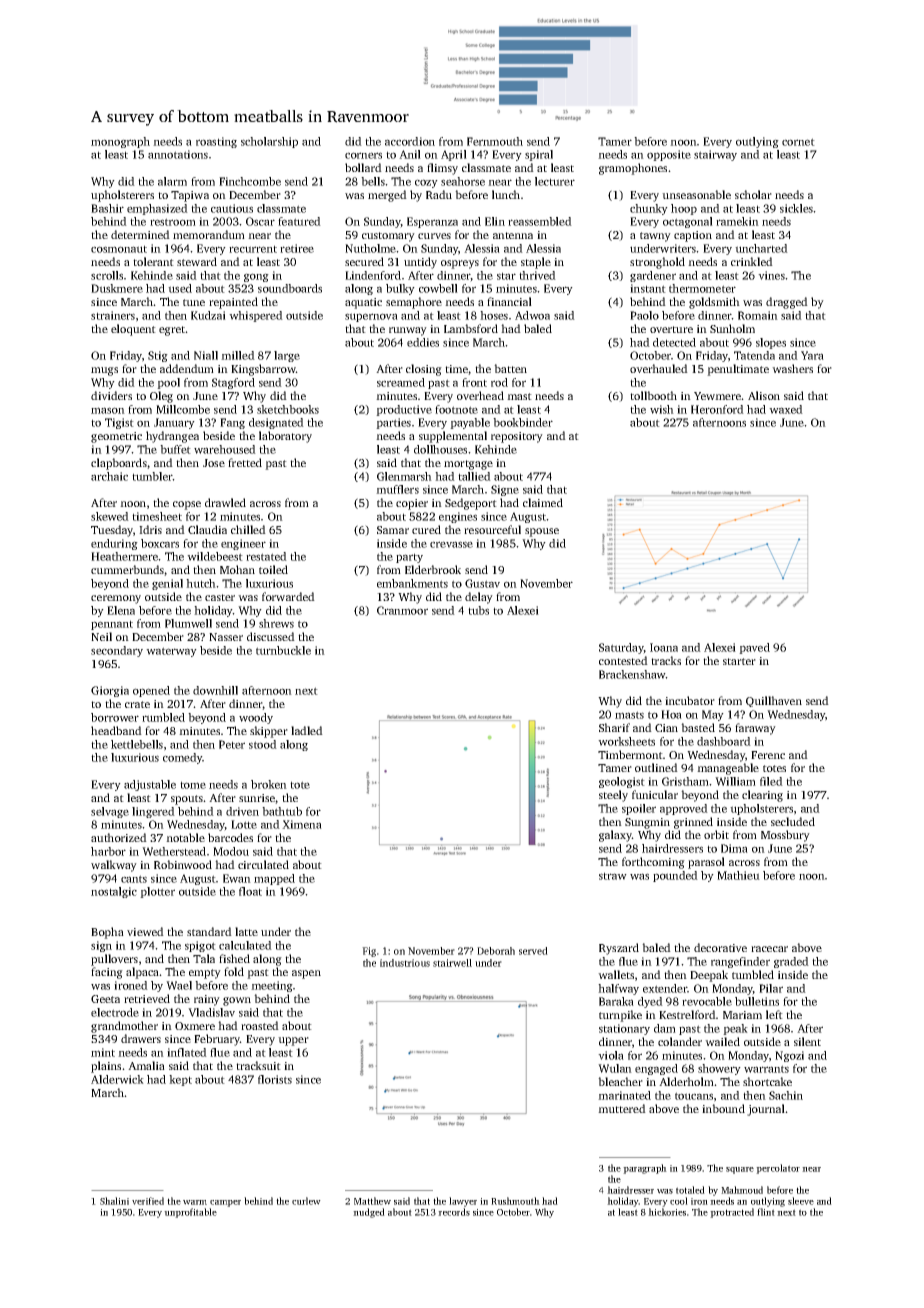 The width and height of the page is (924, 1308). I want to click on shrews, so click(276, 623).
